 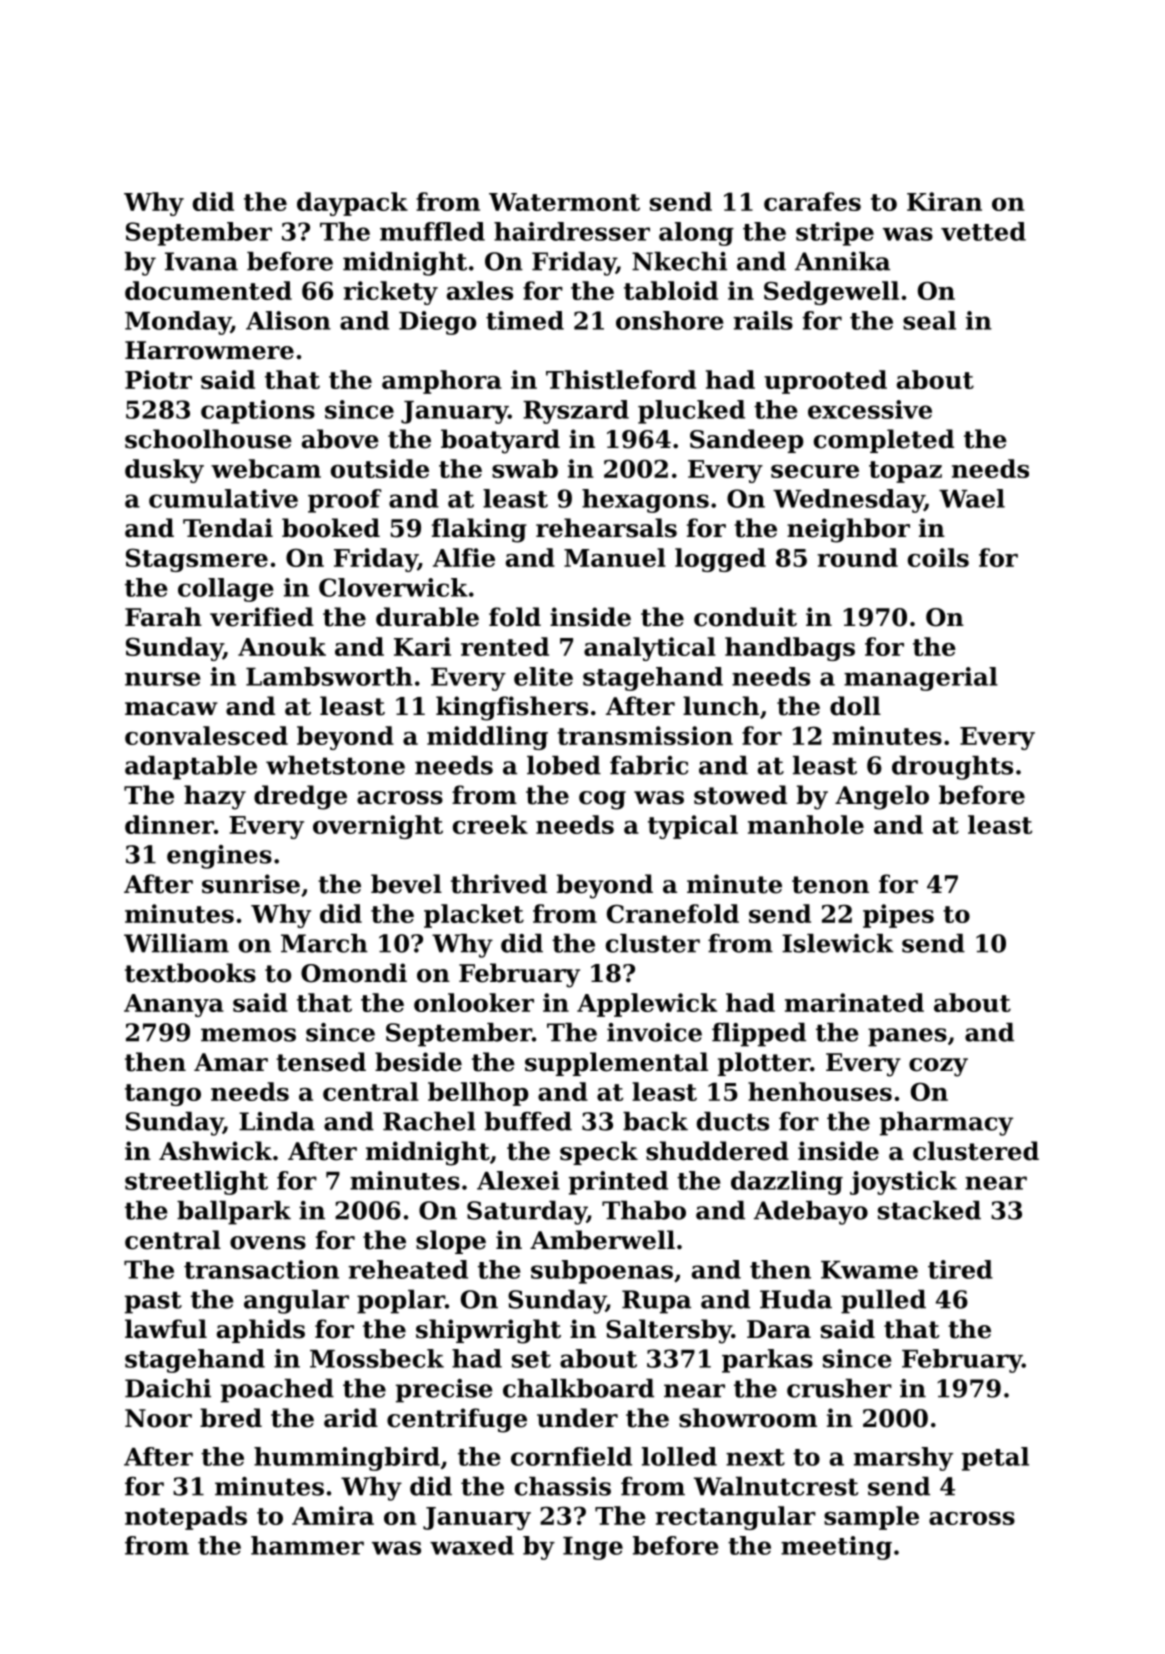 I want to click on hammer, so click(x=307, y=1545).
